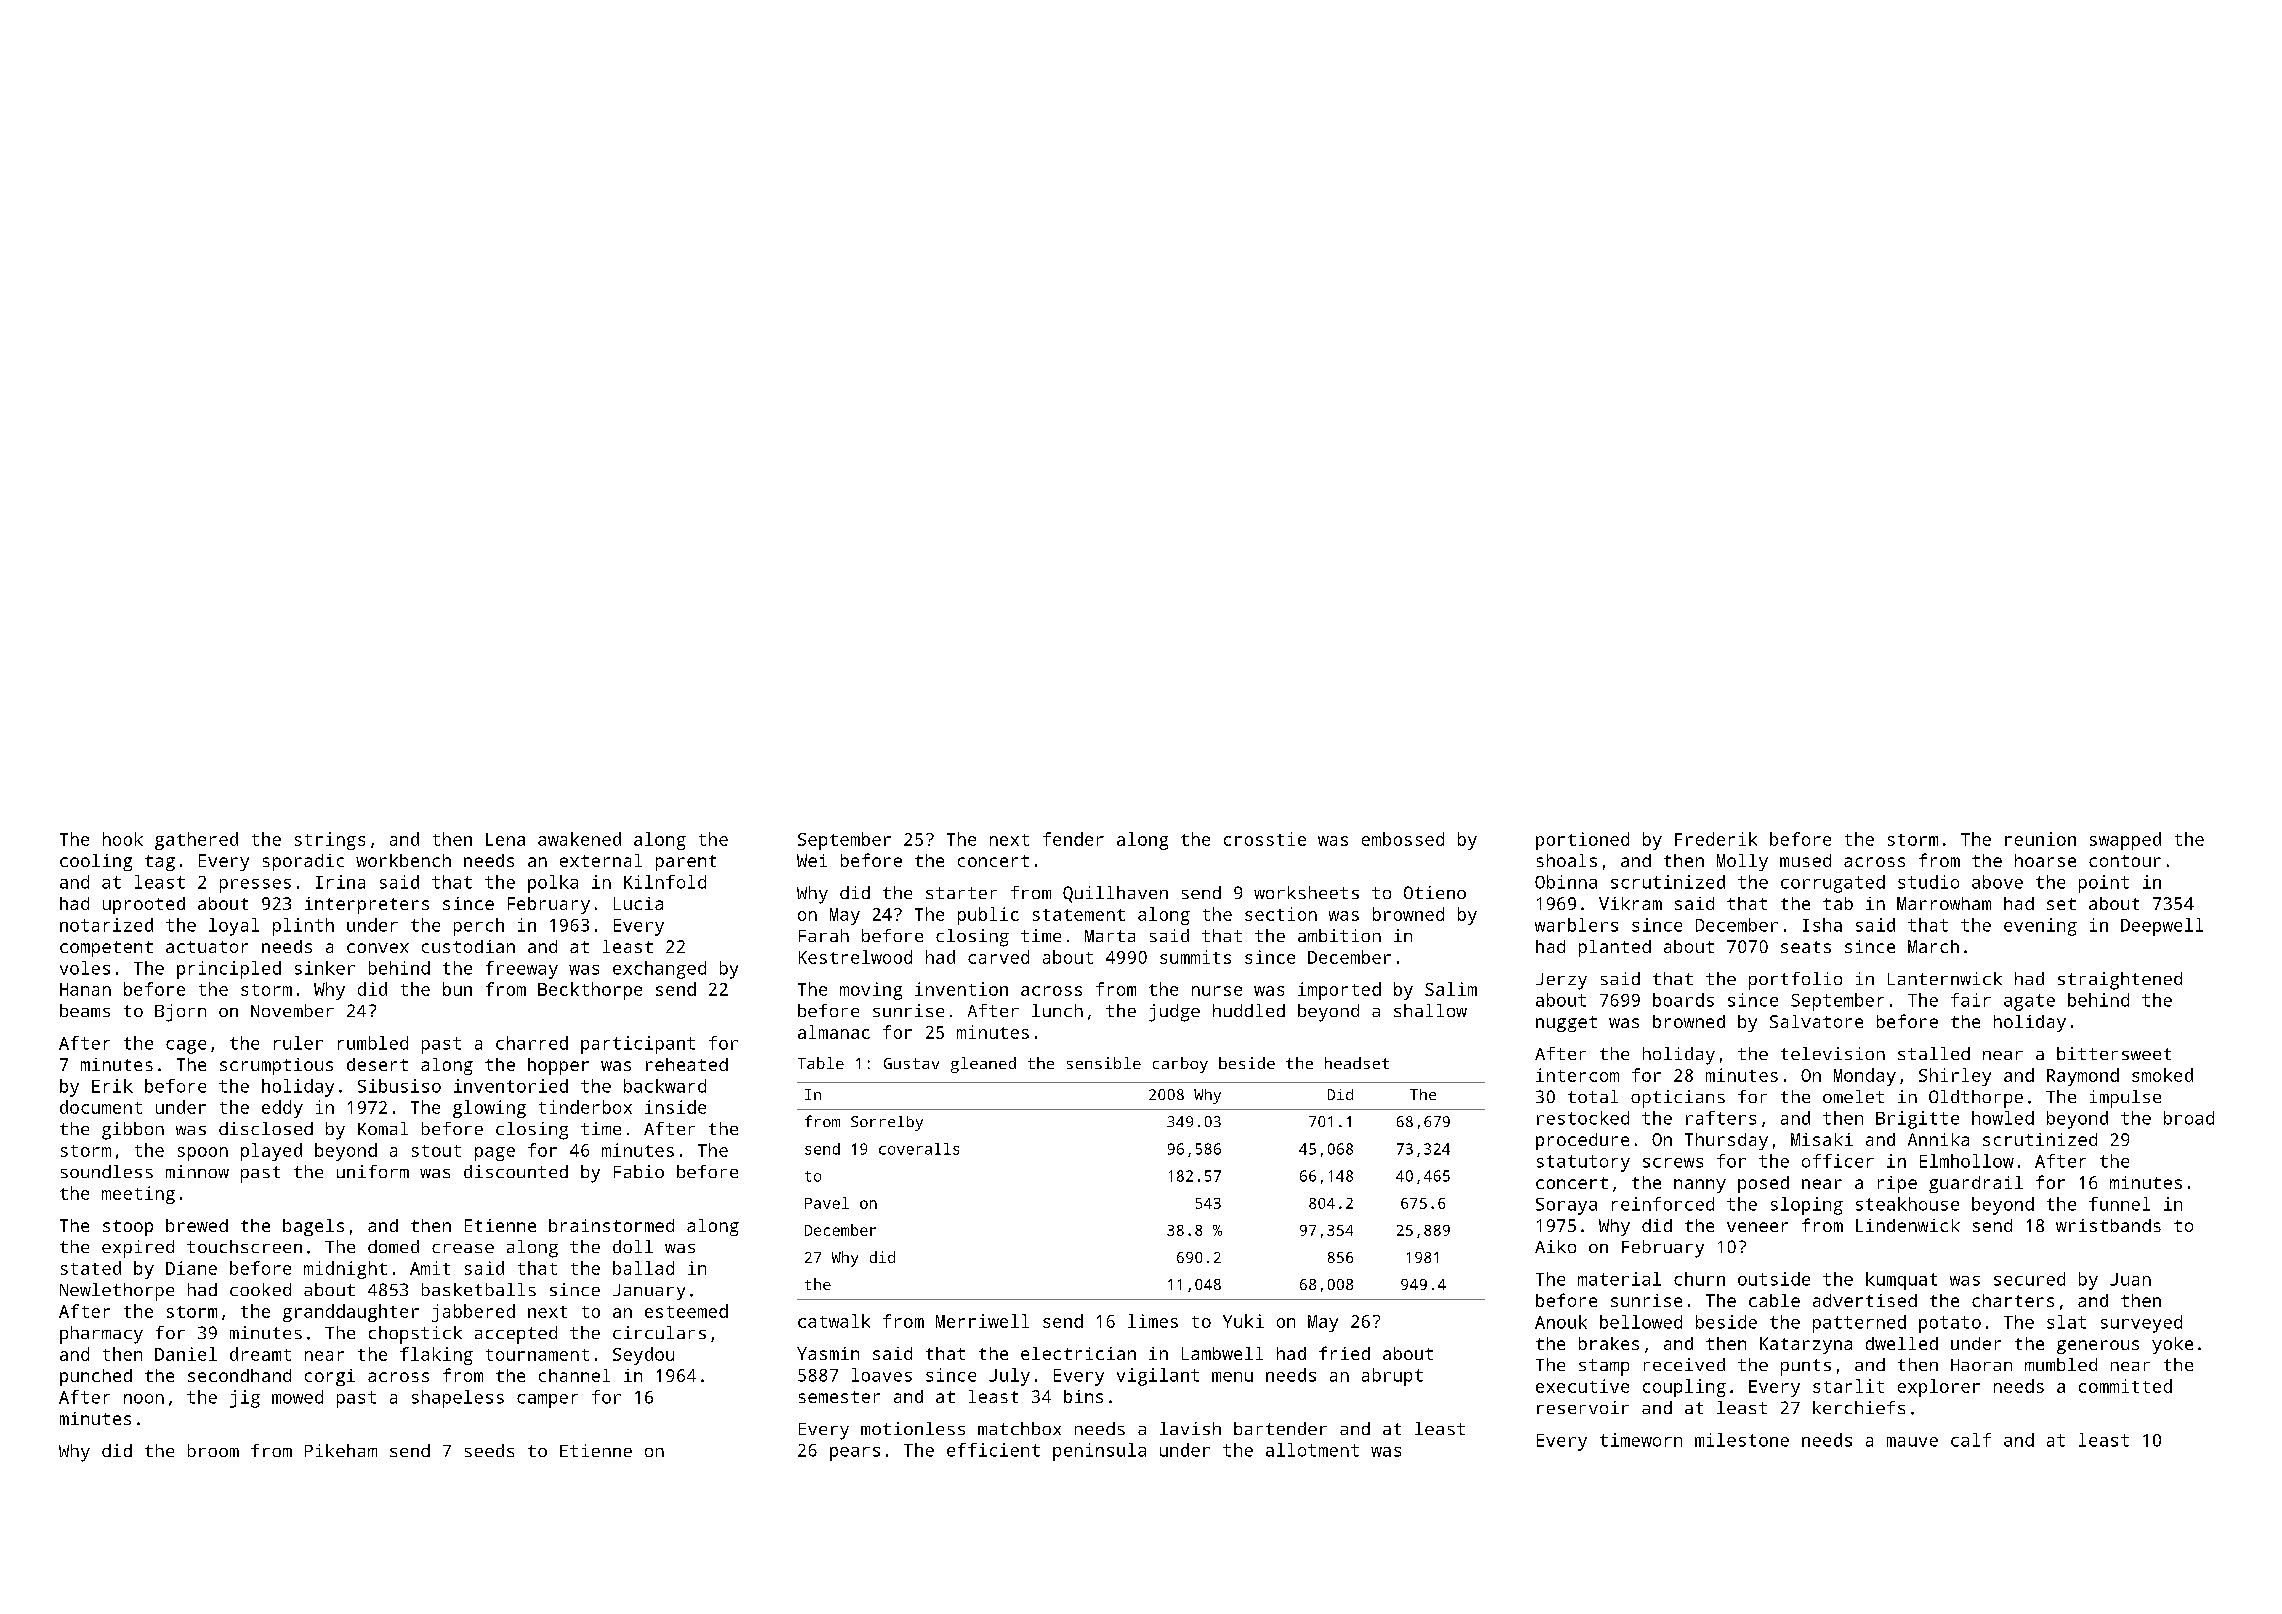 The image size is (2282, 1614). What do you see at coordinates (2114, 1053) in the screenshot?
I see `bittersweet` at bounding box center [2114, 1053].
